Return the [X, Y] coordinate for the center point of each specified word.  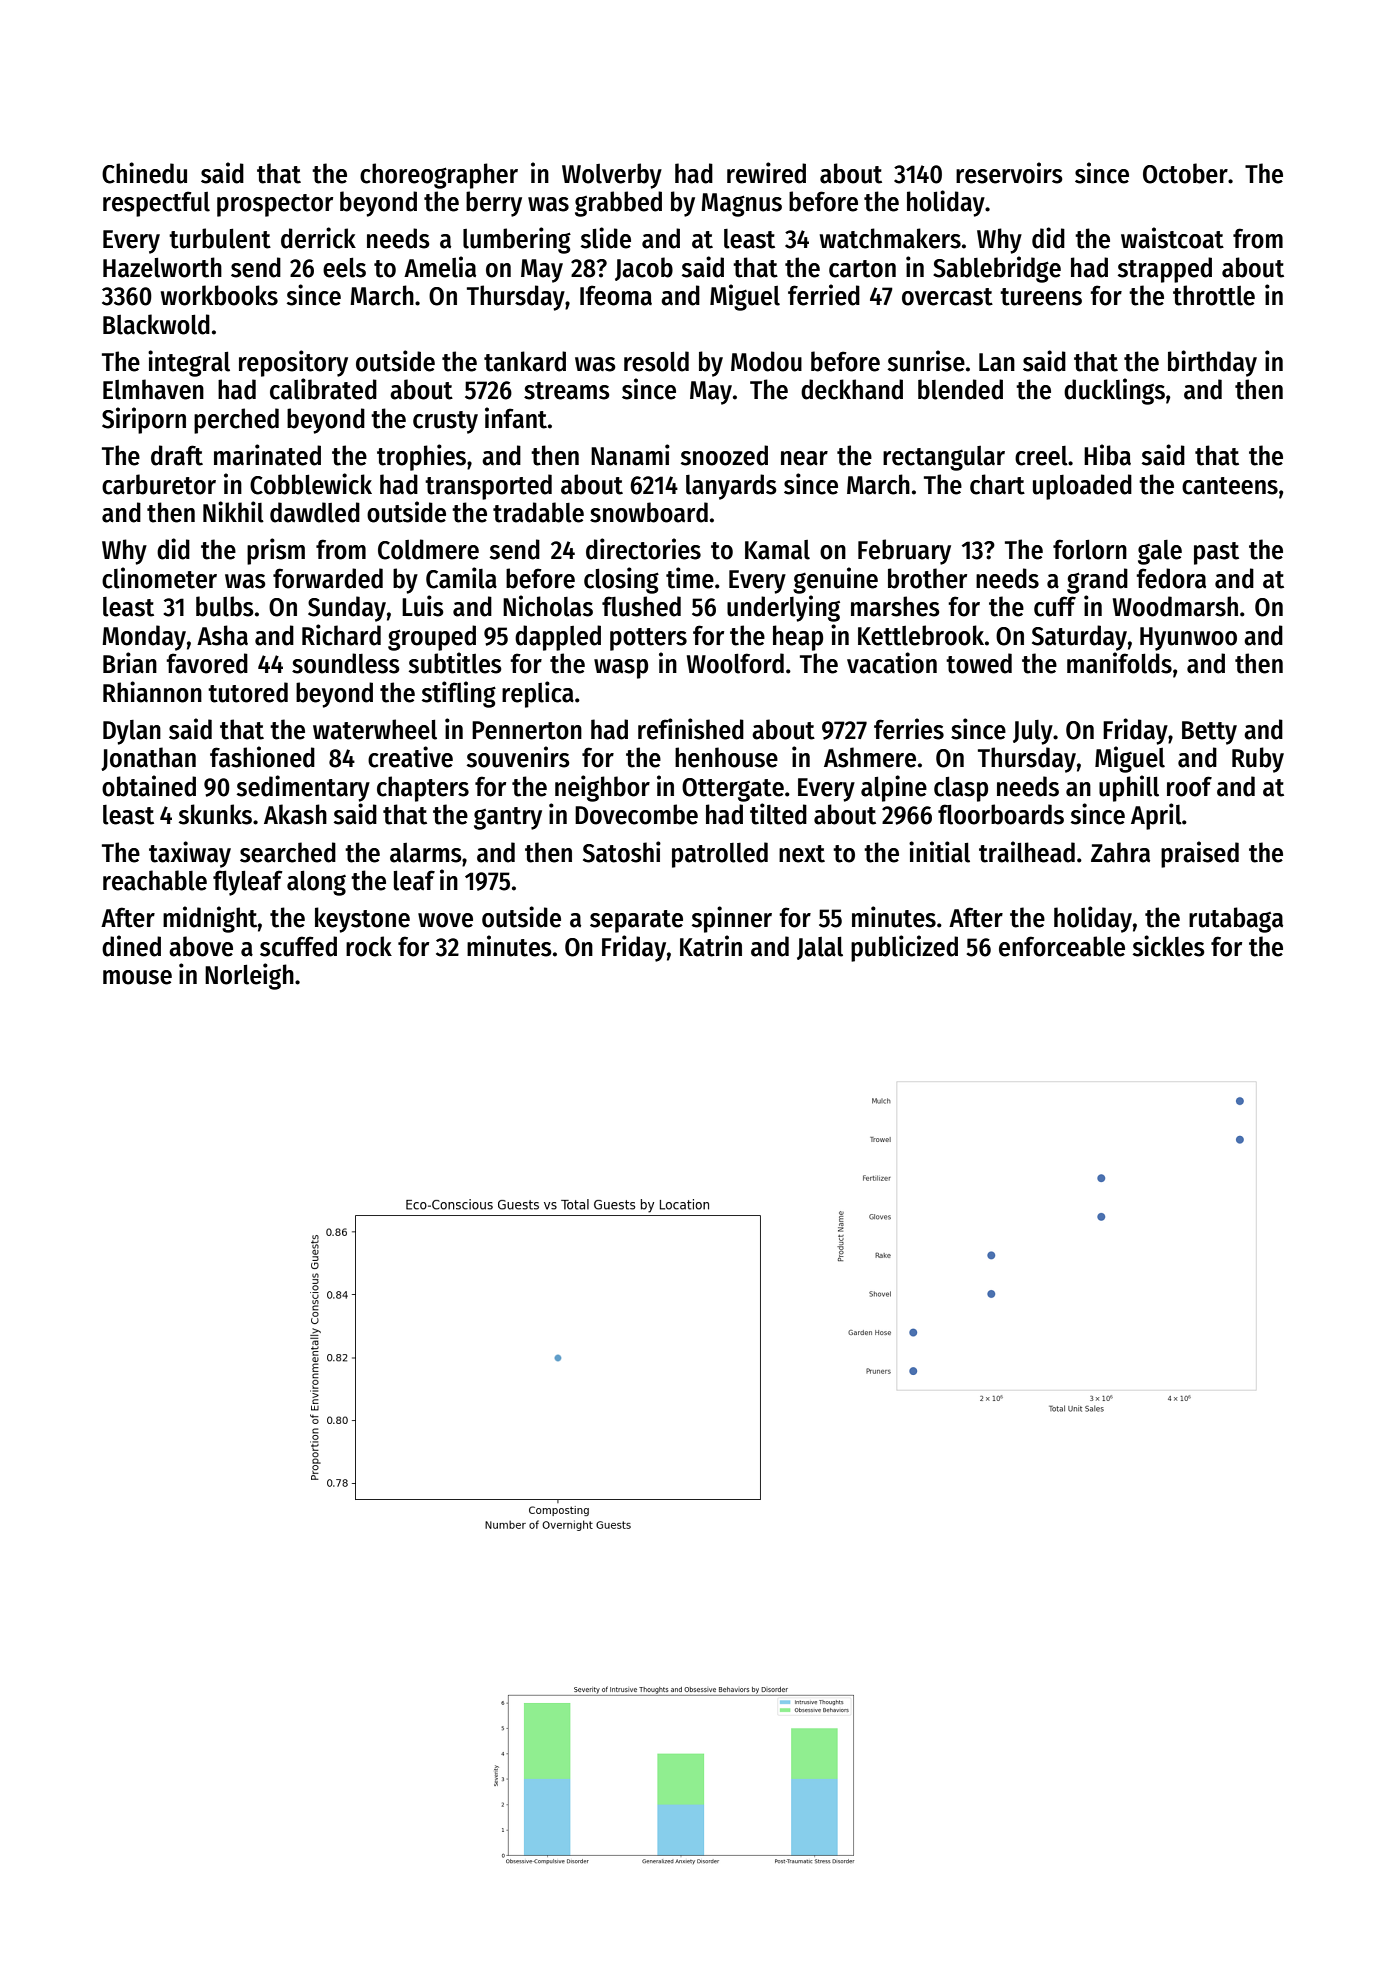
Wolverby [612, 176]
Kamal [777, 550]
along [316, 883]
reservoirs [1009, 173]
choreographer [439, 176]
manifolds [1119, 663]
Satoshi [622, 852]
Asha [222, 635]
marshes [895, 606]
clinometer [159, 578]
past [1216, 553]
